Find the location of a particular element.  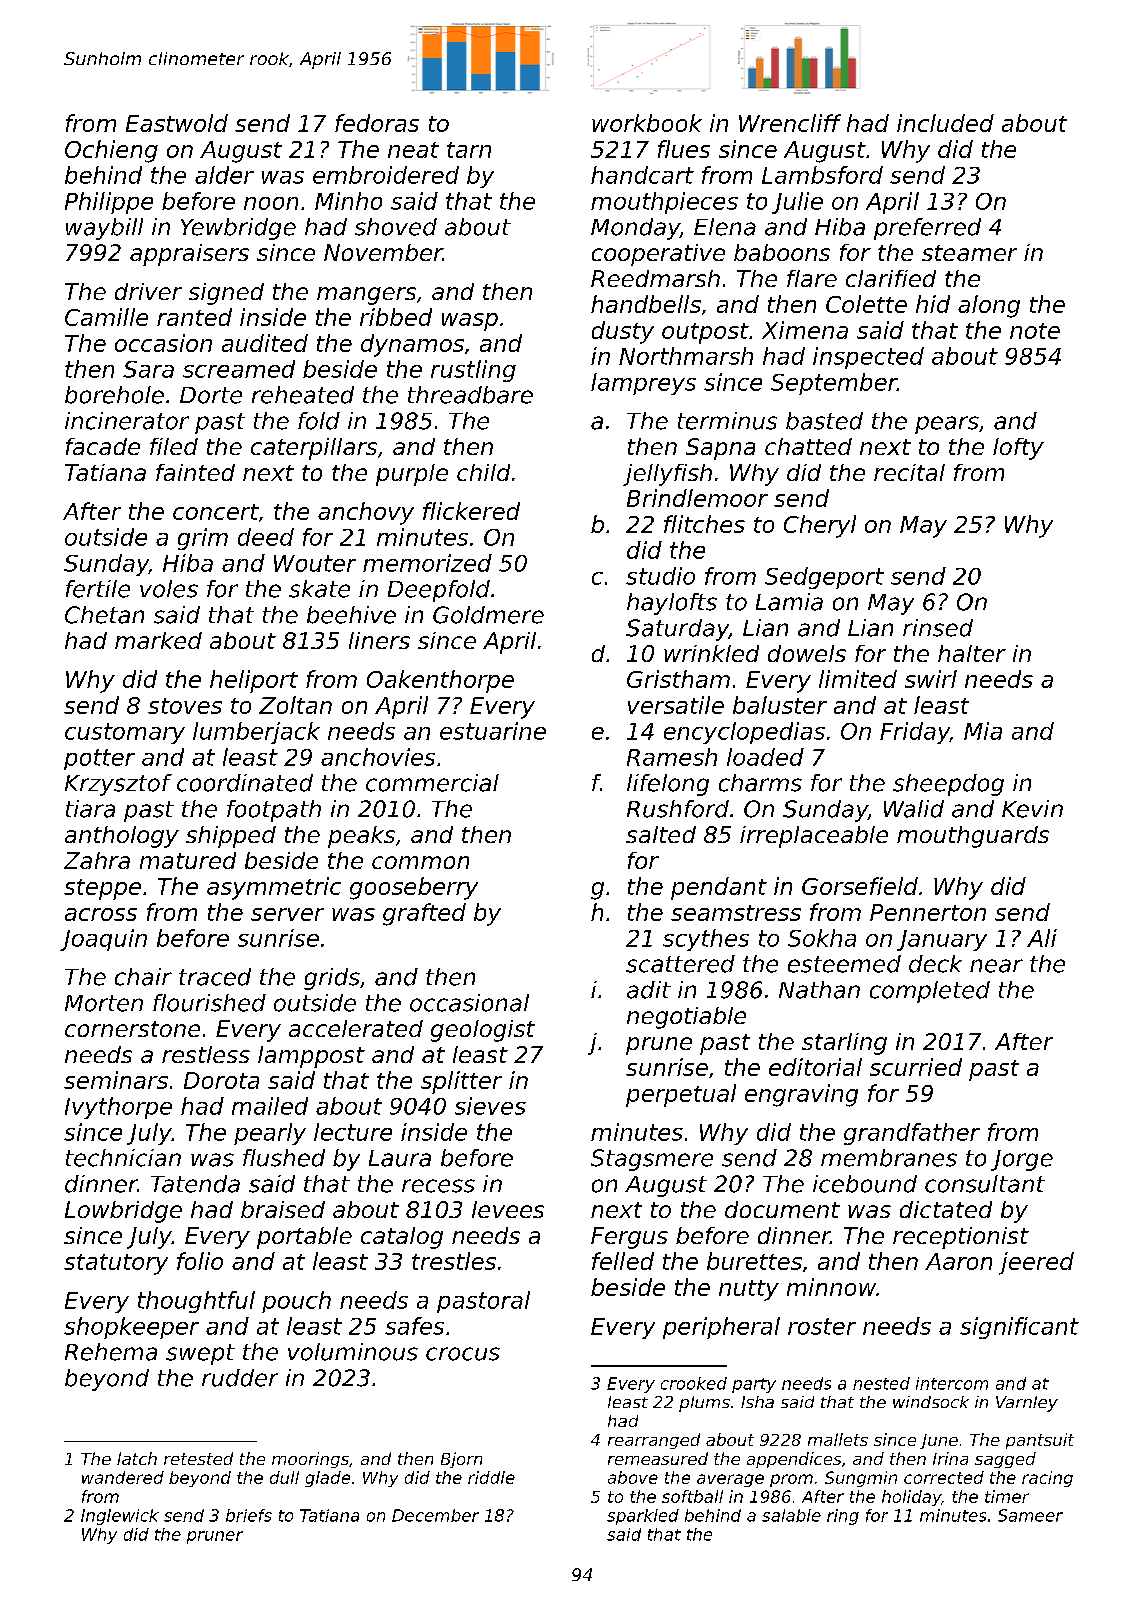

Dorota is located at coordinates (221, 1080).
